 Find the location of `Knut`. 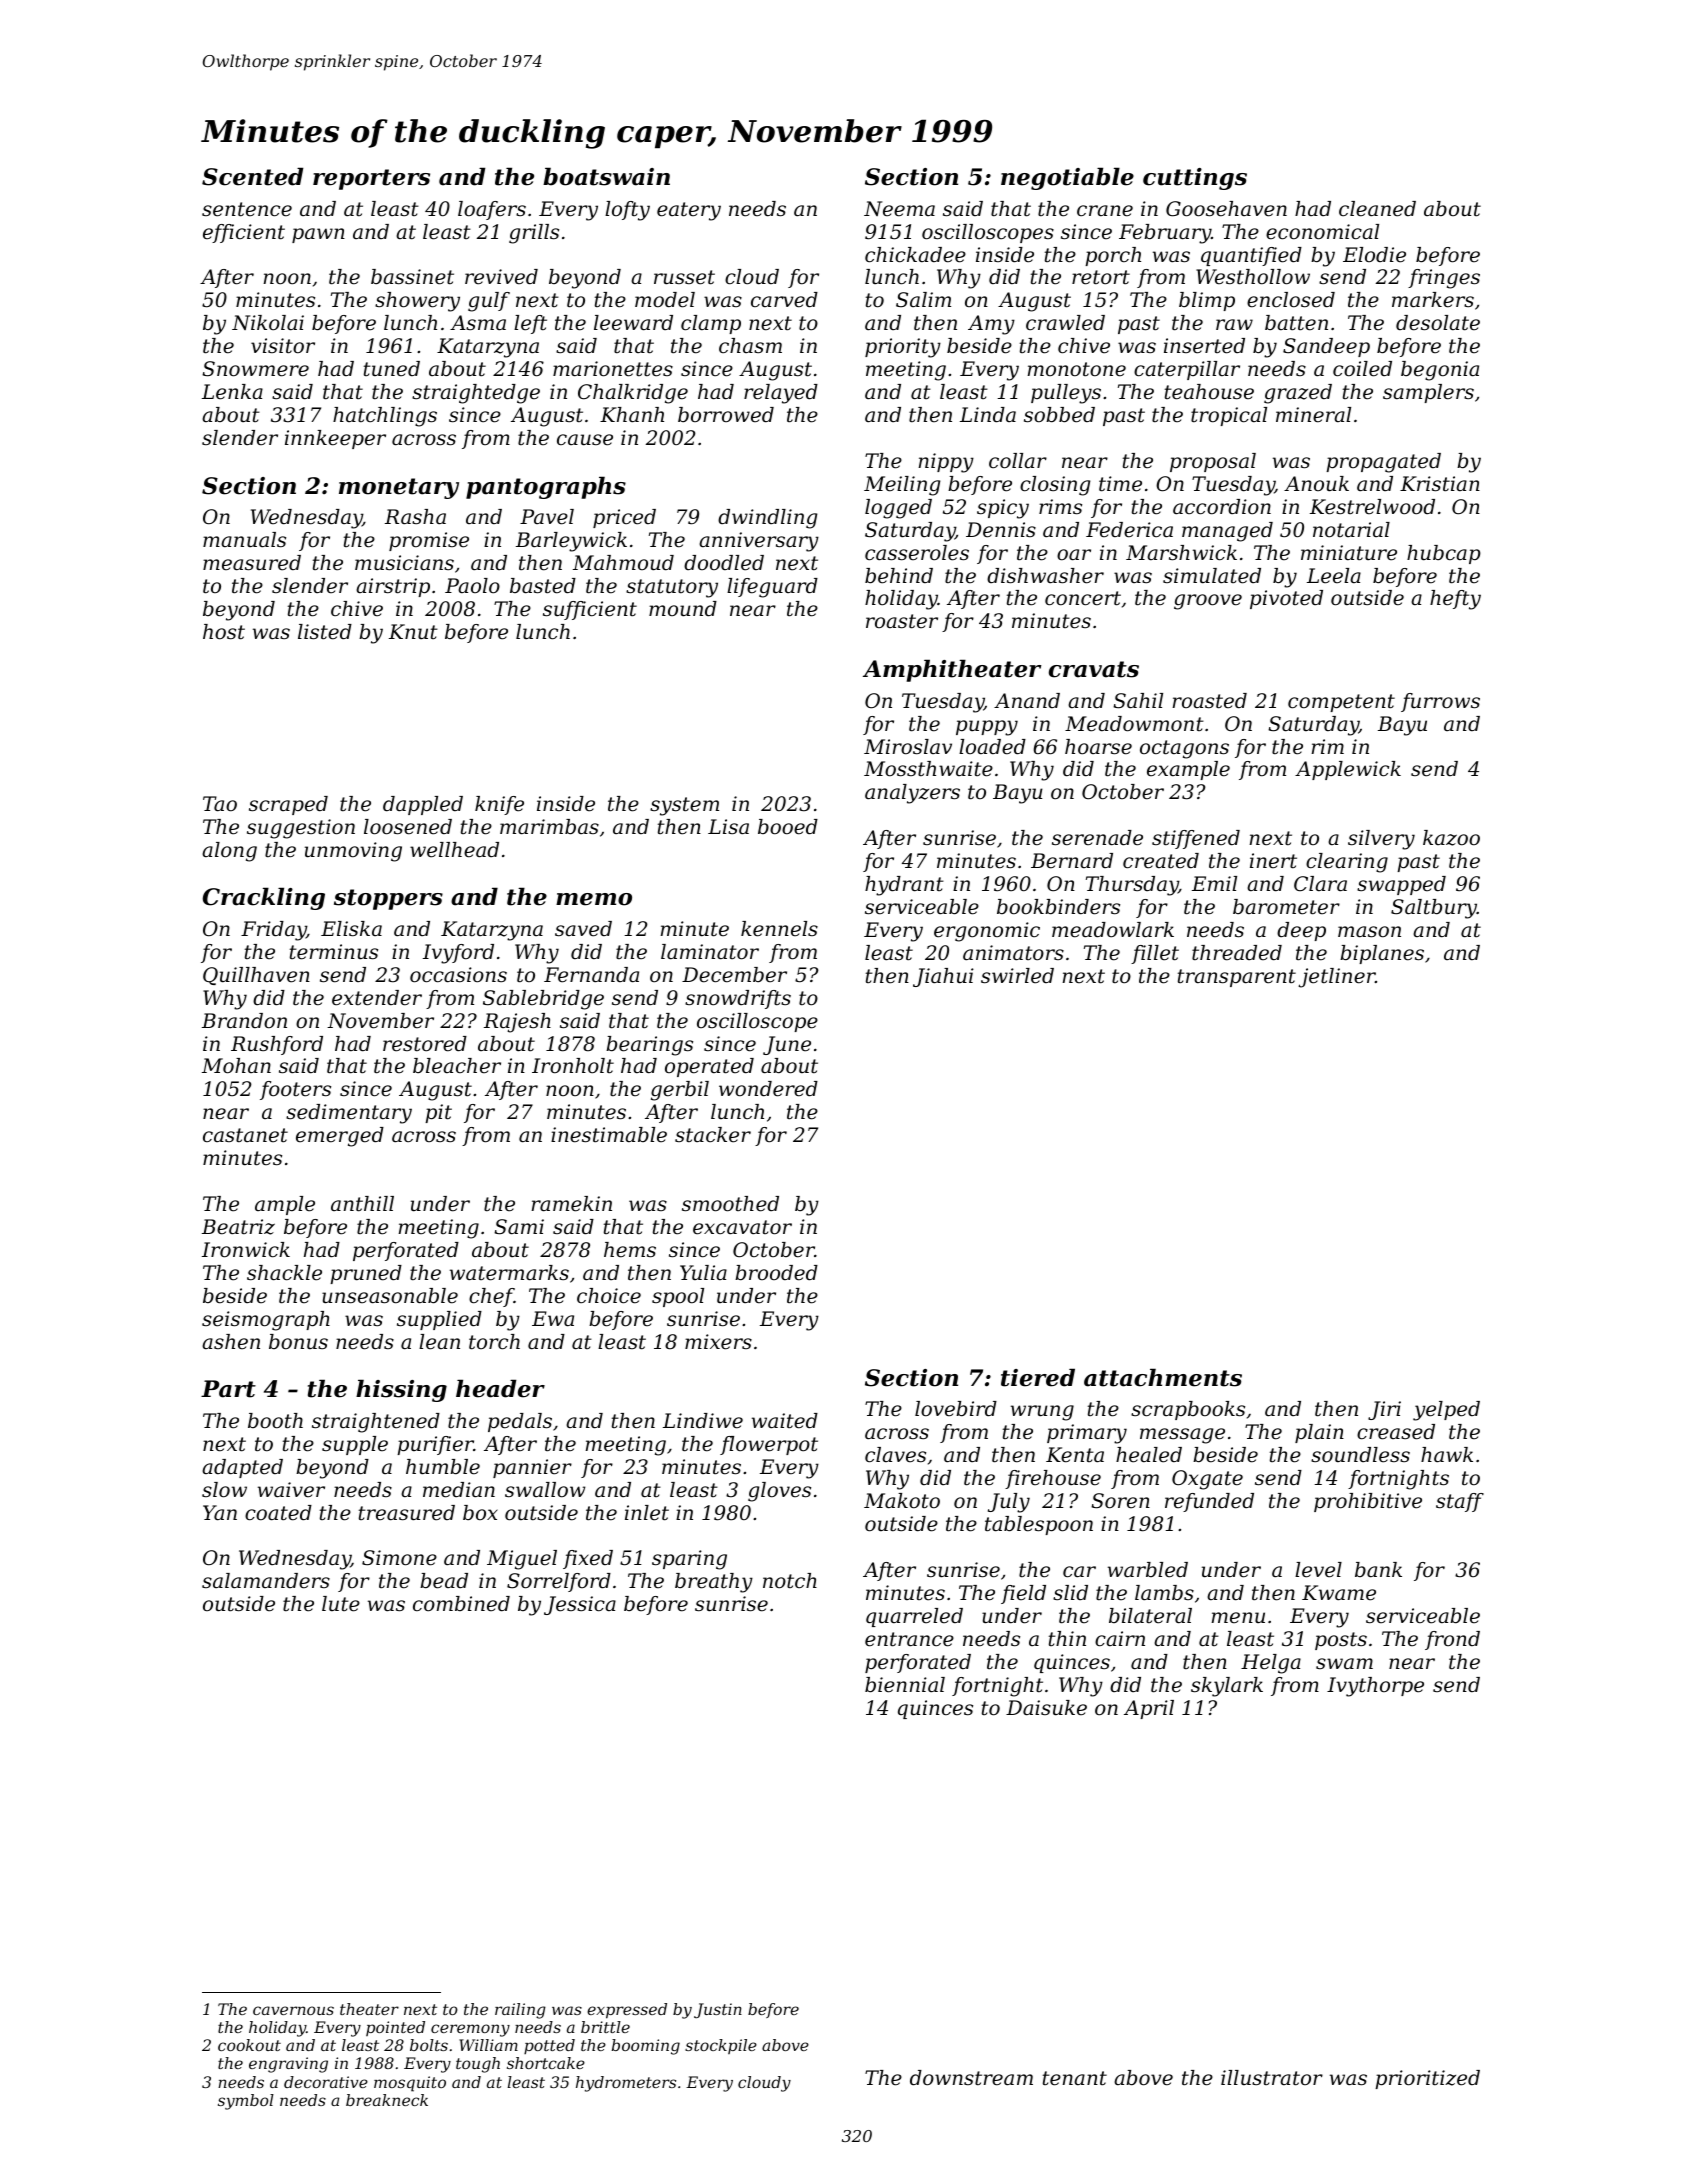

Knut is located at coordinates (413, 631).
